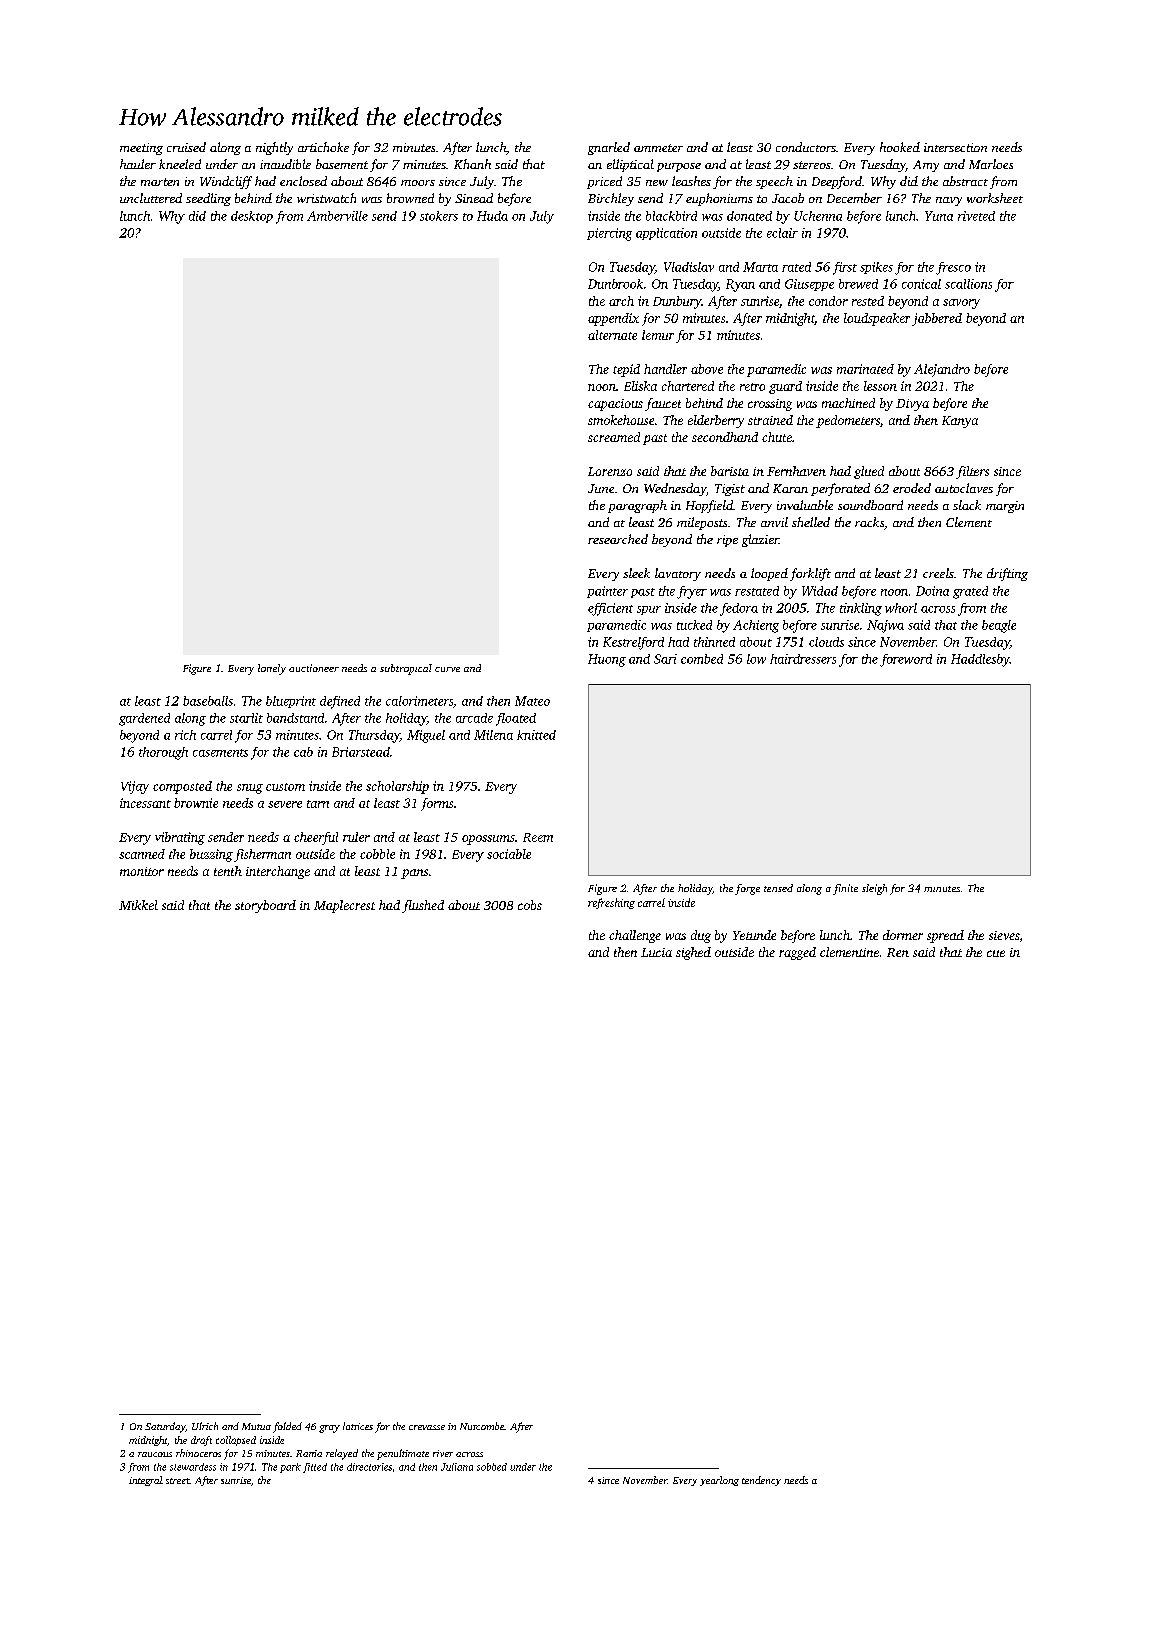 Image resolution: width=1150 pixels, height=1627 pixels. What do you see at coordinates (482, 1426) in the screenshot?
I see `Nutcombe` at bounding box center [482, 1426].
